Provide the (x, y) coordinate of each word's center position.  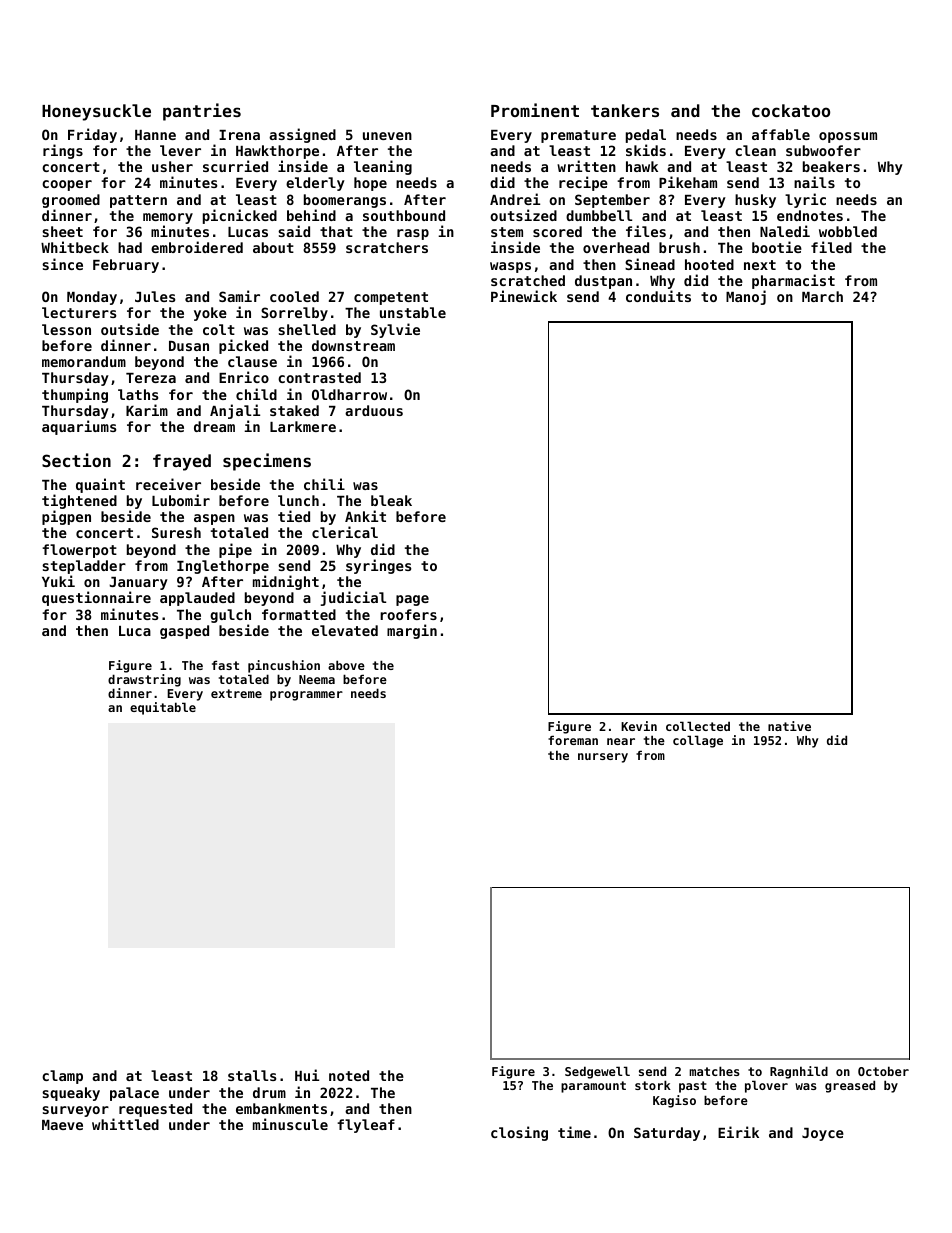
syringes (378, 566)
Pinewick (524, 296)
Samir (239, 296)
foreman (573, 740)
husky (755, 201)
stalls (252, 1075)
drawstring (144, 680)
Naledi (785, 231)
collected (698, 726)
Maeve (62, 1125)
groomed (71, 201)
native (789, 726)
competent (391, 298)
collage (698, 741)
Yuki (58, 581)
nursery (603, 758)
